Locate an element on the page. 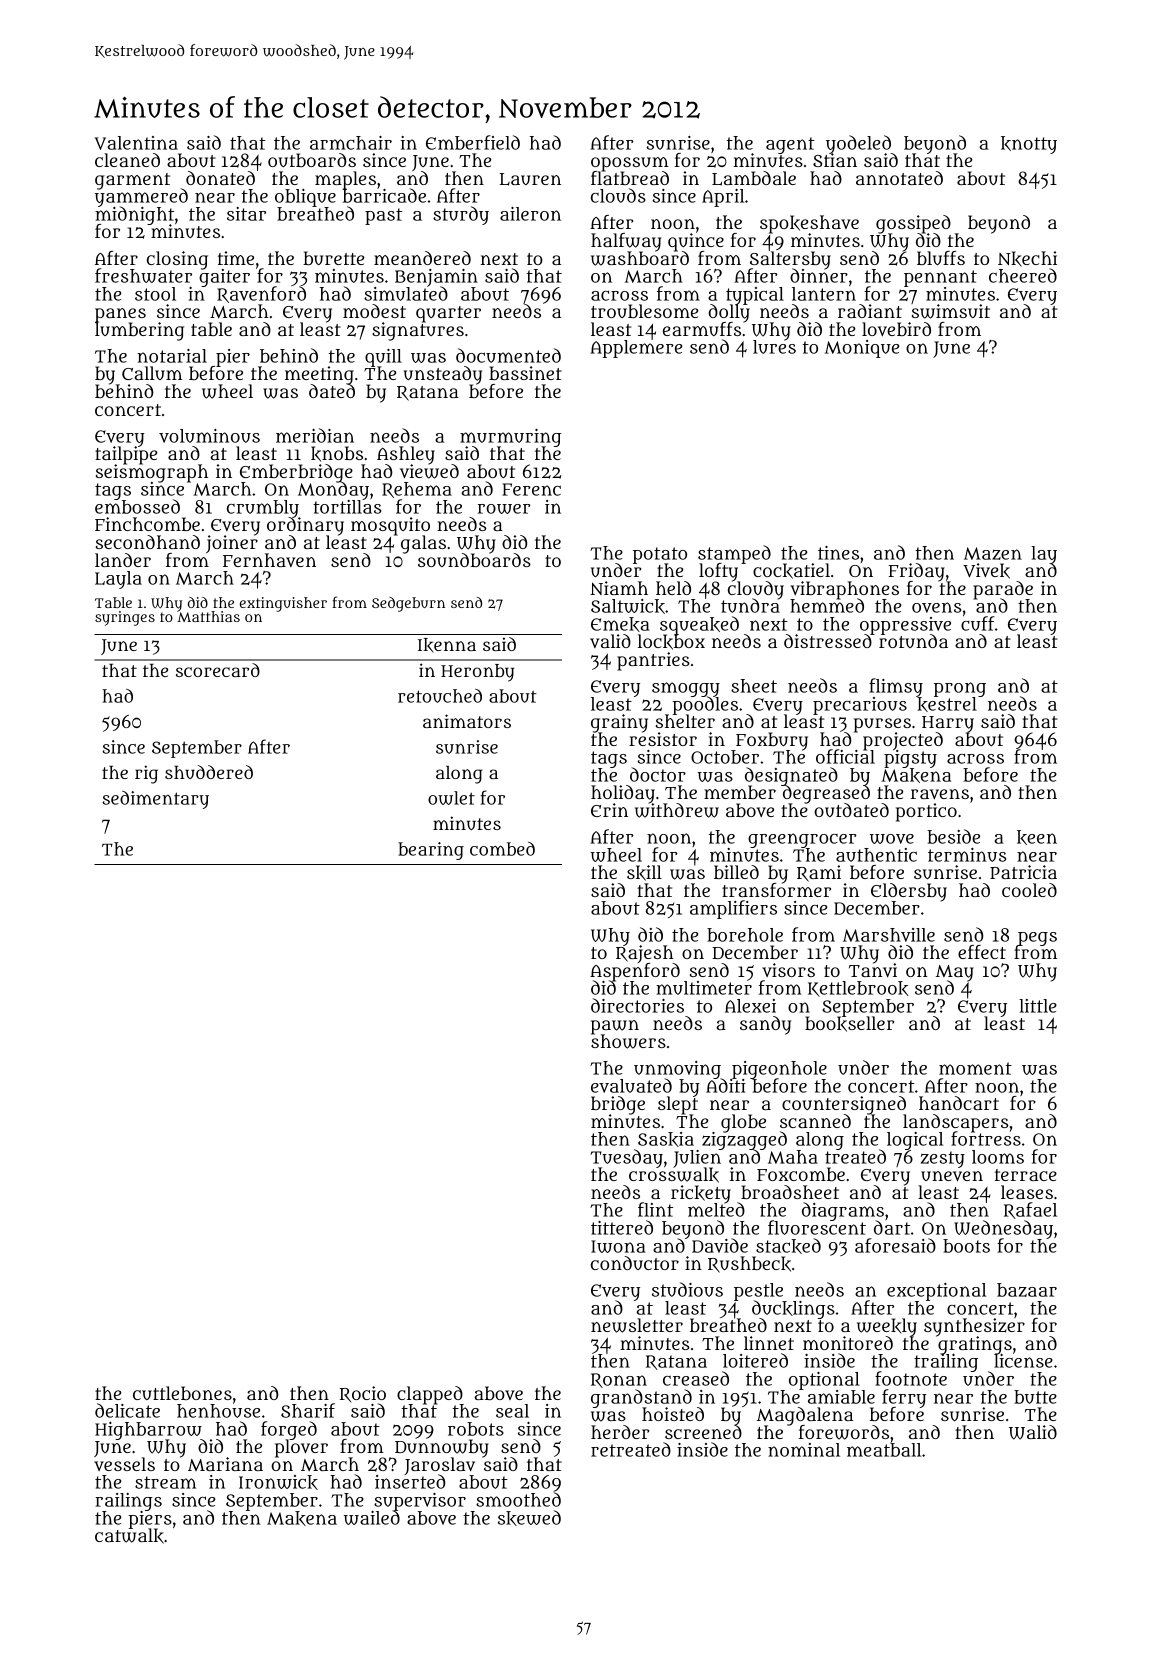 Image resolution: width=1152 pixels, height=1669 pixels. Sharif is located at coordinates (308, 1410).
